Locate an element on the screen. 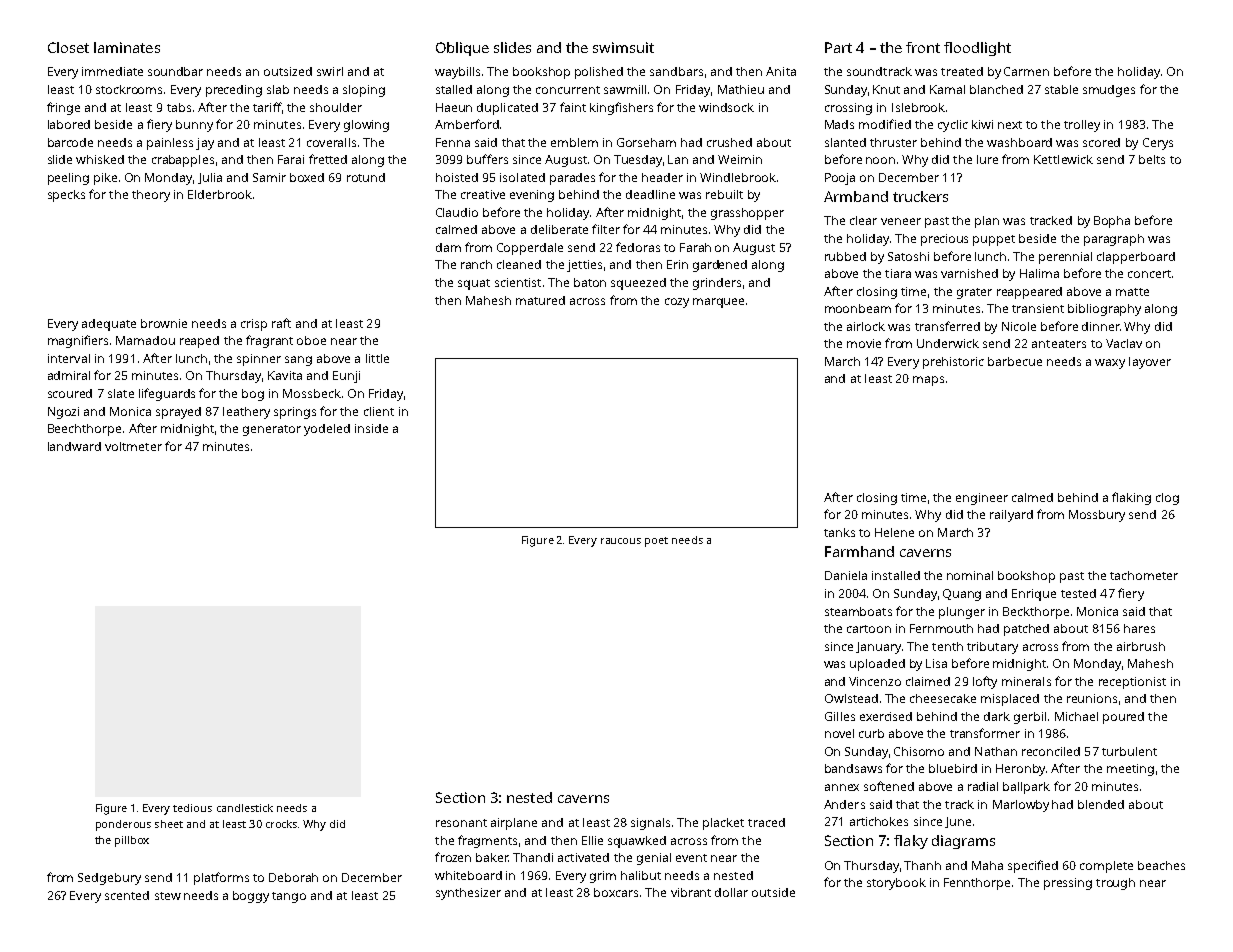 The image size is (1233, 952). receptionist is located at coordinates (1132, 683).
